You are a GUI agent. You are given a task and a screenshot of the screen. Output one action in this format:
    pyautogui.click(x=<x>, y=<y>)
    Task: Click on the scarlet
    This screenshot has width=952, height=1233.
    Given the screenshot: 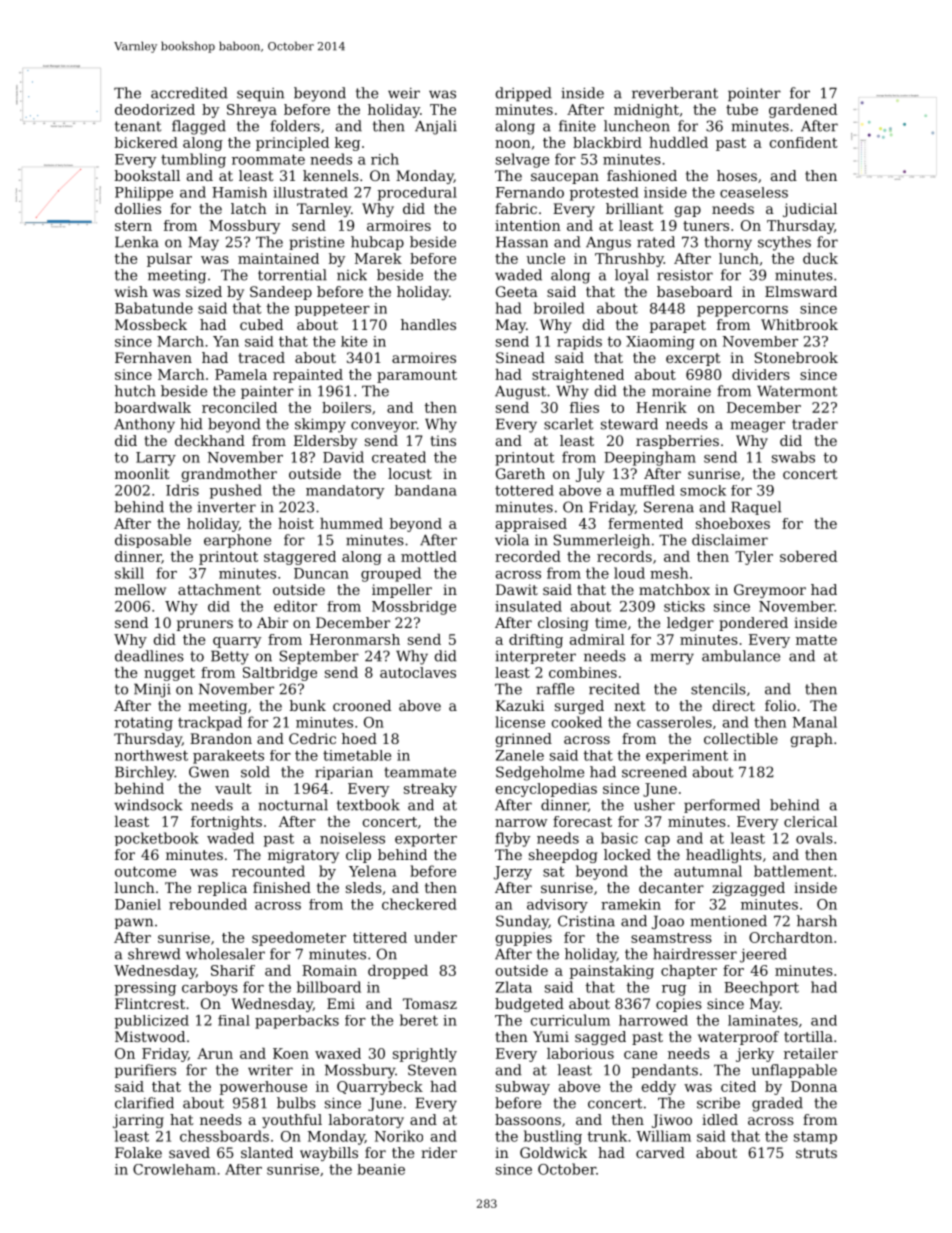 What is the action you would take?
    pyautogui.click(x=568, y=424)
